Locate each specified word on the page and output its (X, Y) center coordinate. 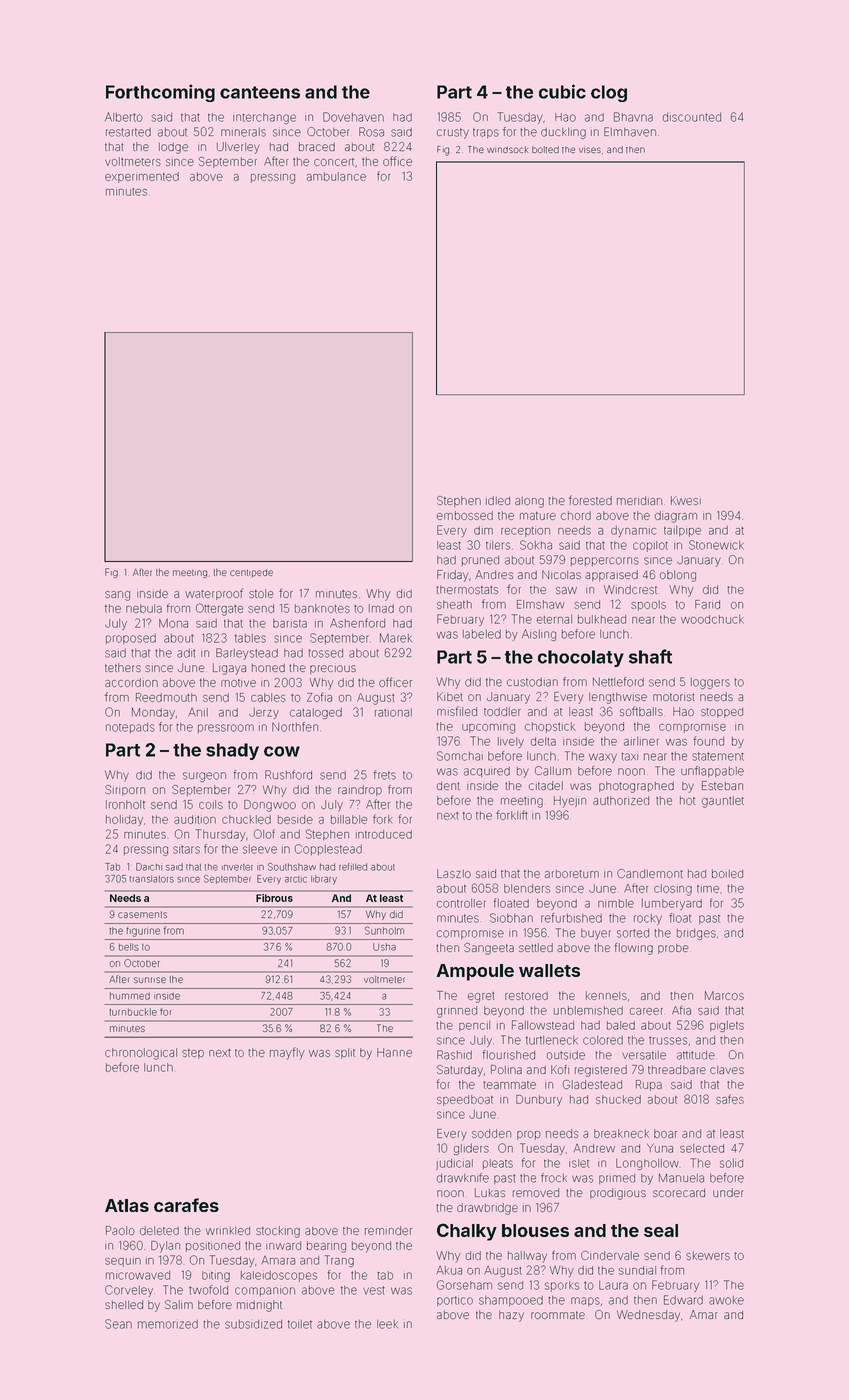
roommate (558, 1315)
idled (498, 500)
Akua (449, 1270)
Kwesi (686, 500)
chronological (141, 1054)
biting (216, 1276)
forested (590, 500)
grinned (457, 1012)
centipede (251, 573)
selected (702, 1148)
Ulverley (238, 148)
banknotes (322, 608)
